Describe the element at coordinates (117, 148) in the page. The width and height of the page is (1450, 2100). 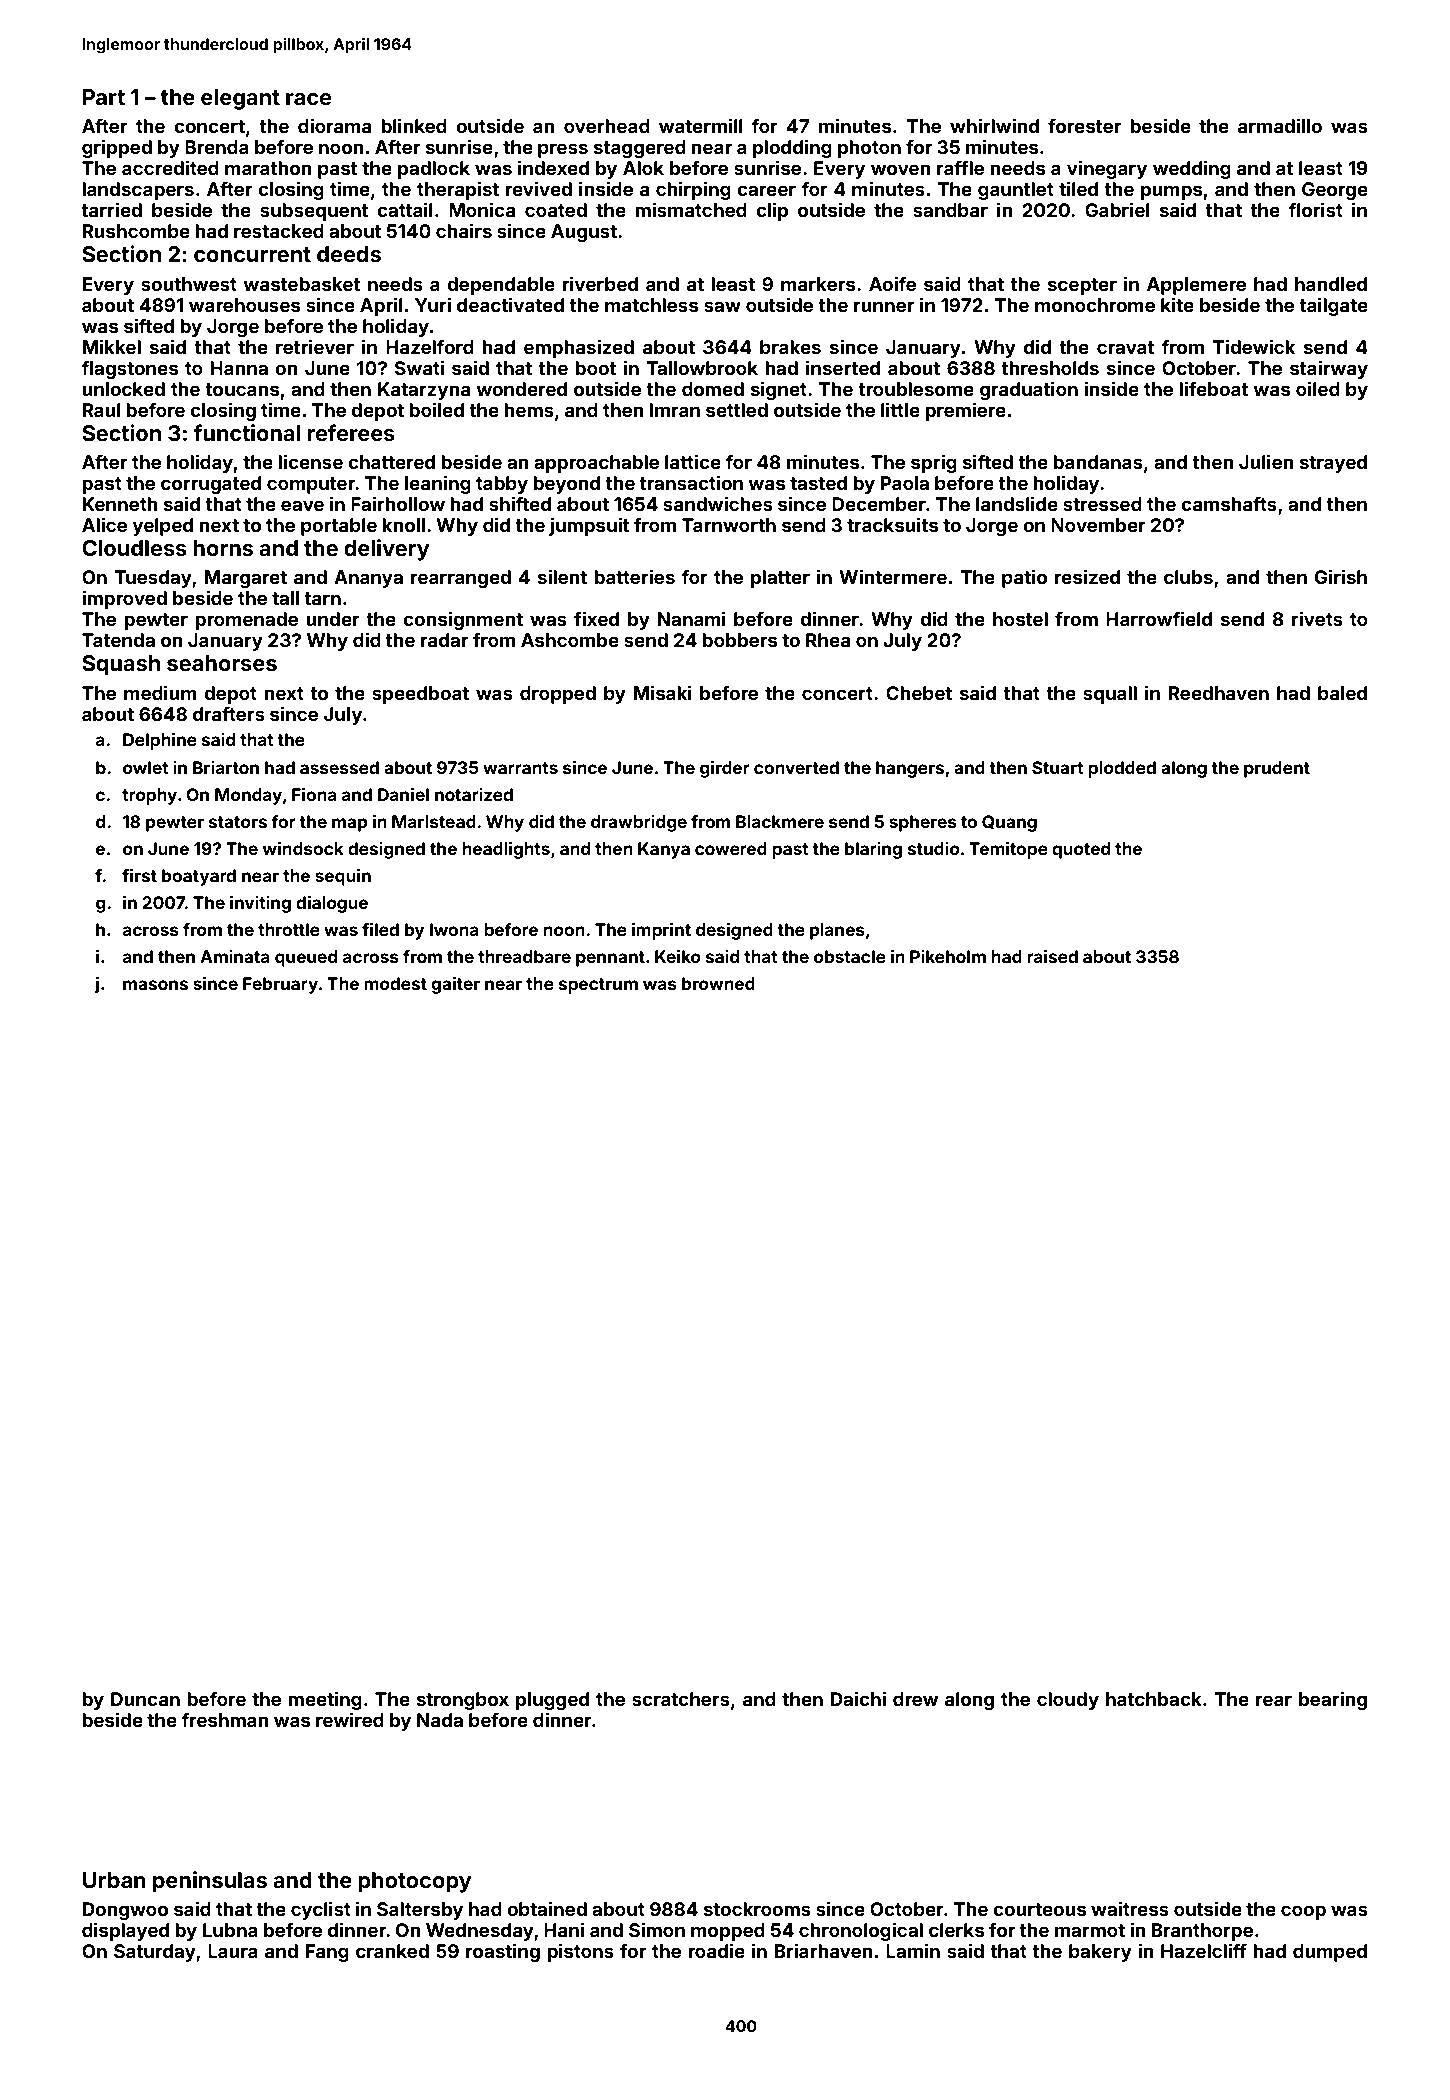
I see `gripped` at that location.
